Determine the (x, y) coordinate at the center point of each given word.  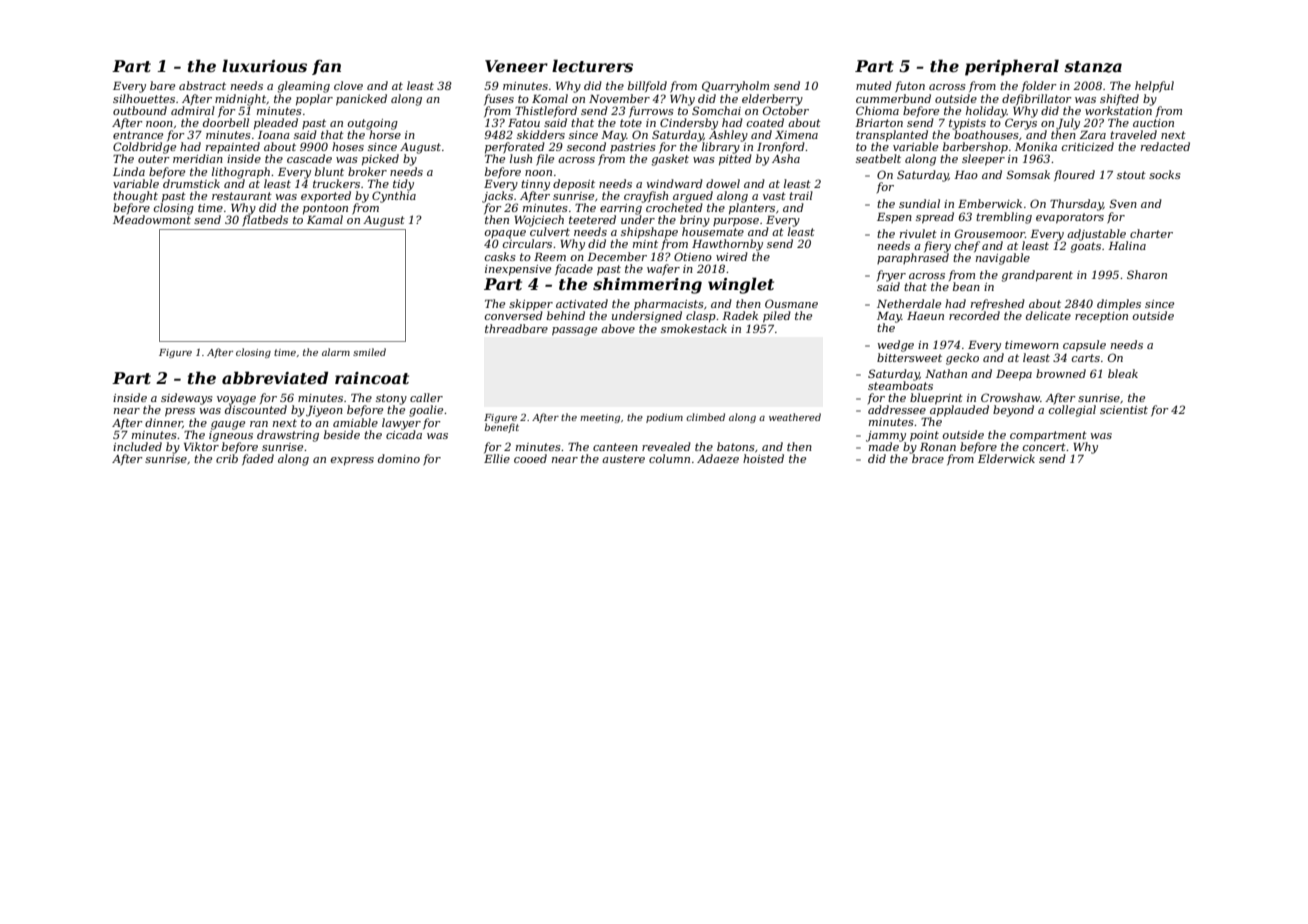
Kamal (325, 219)
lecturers (592, 65)
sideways (187, 399)
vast (774, 196)
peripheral (1012, 67)
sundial (919, 203)
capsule (1084, 346)
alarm (336, 352)
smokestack (694, 328)
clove (348, 85)
